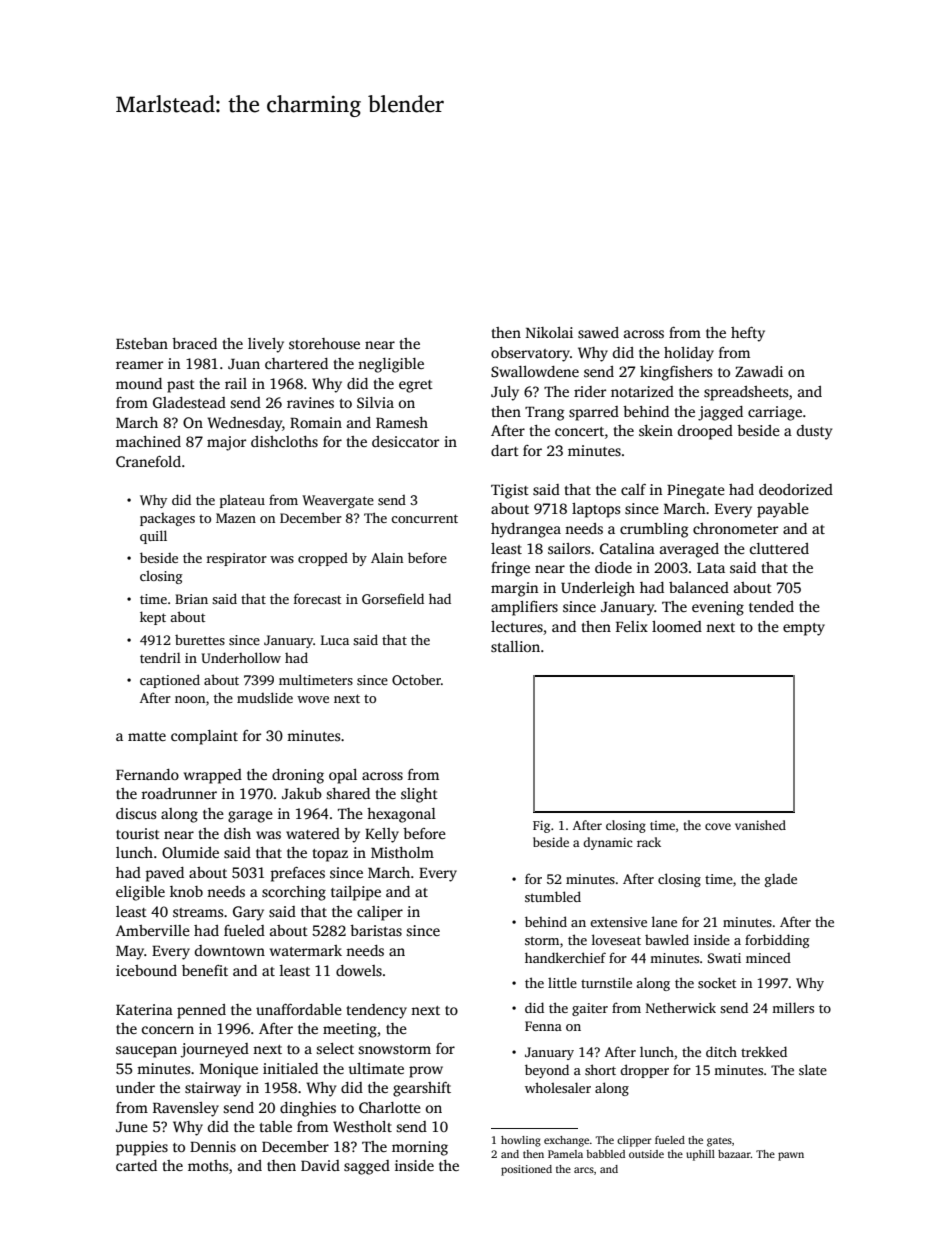 This page has height=1233, width=952. Describe the element at coordinates (191, 599) in the page. I see `Brian` at that location.
